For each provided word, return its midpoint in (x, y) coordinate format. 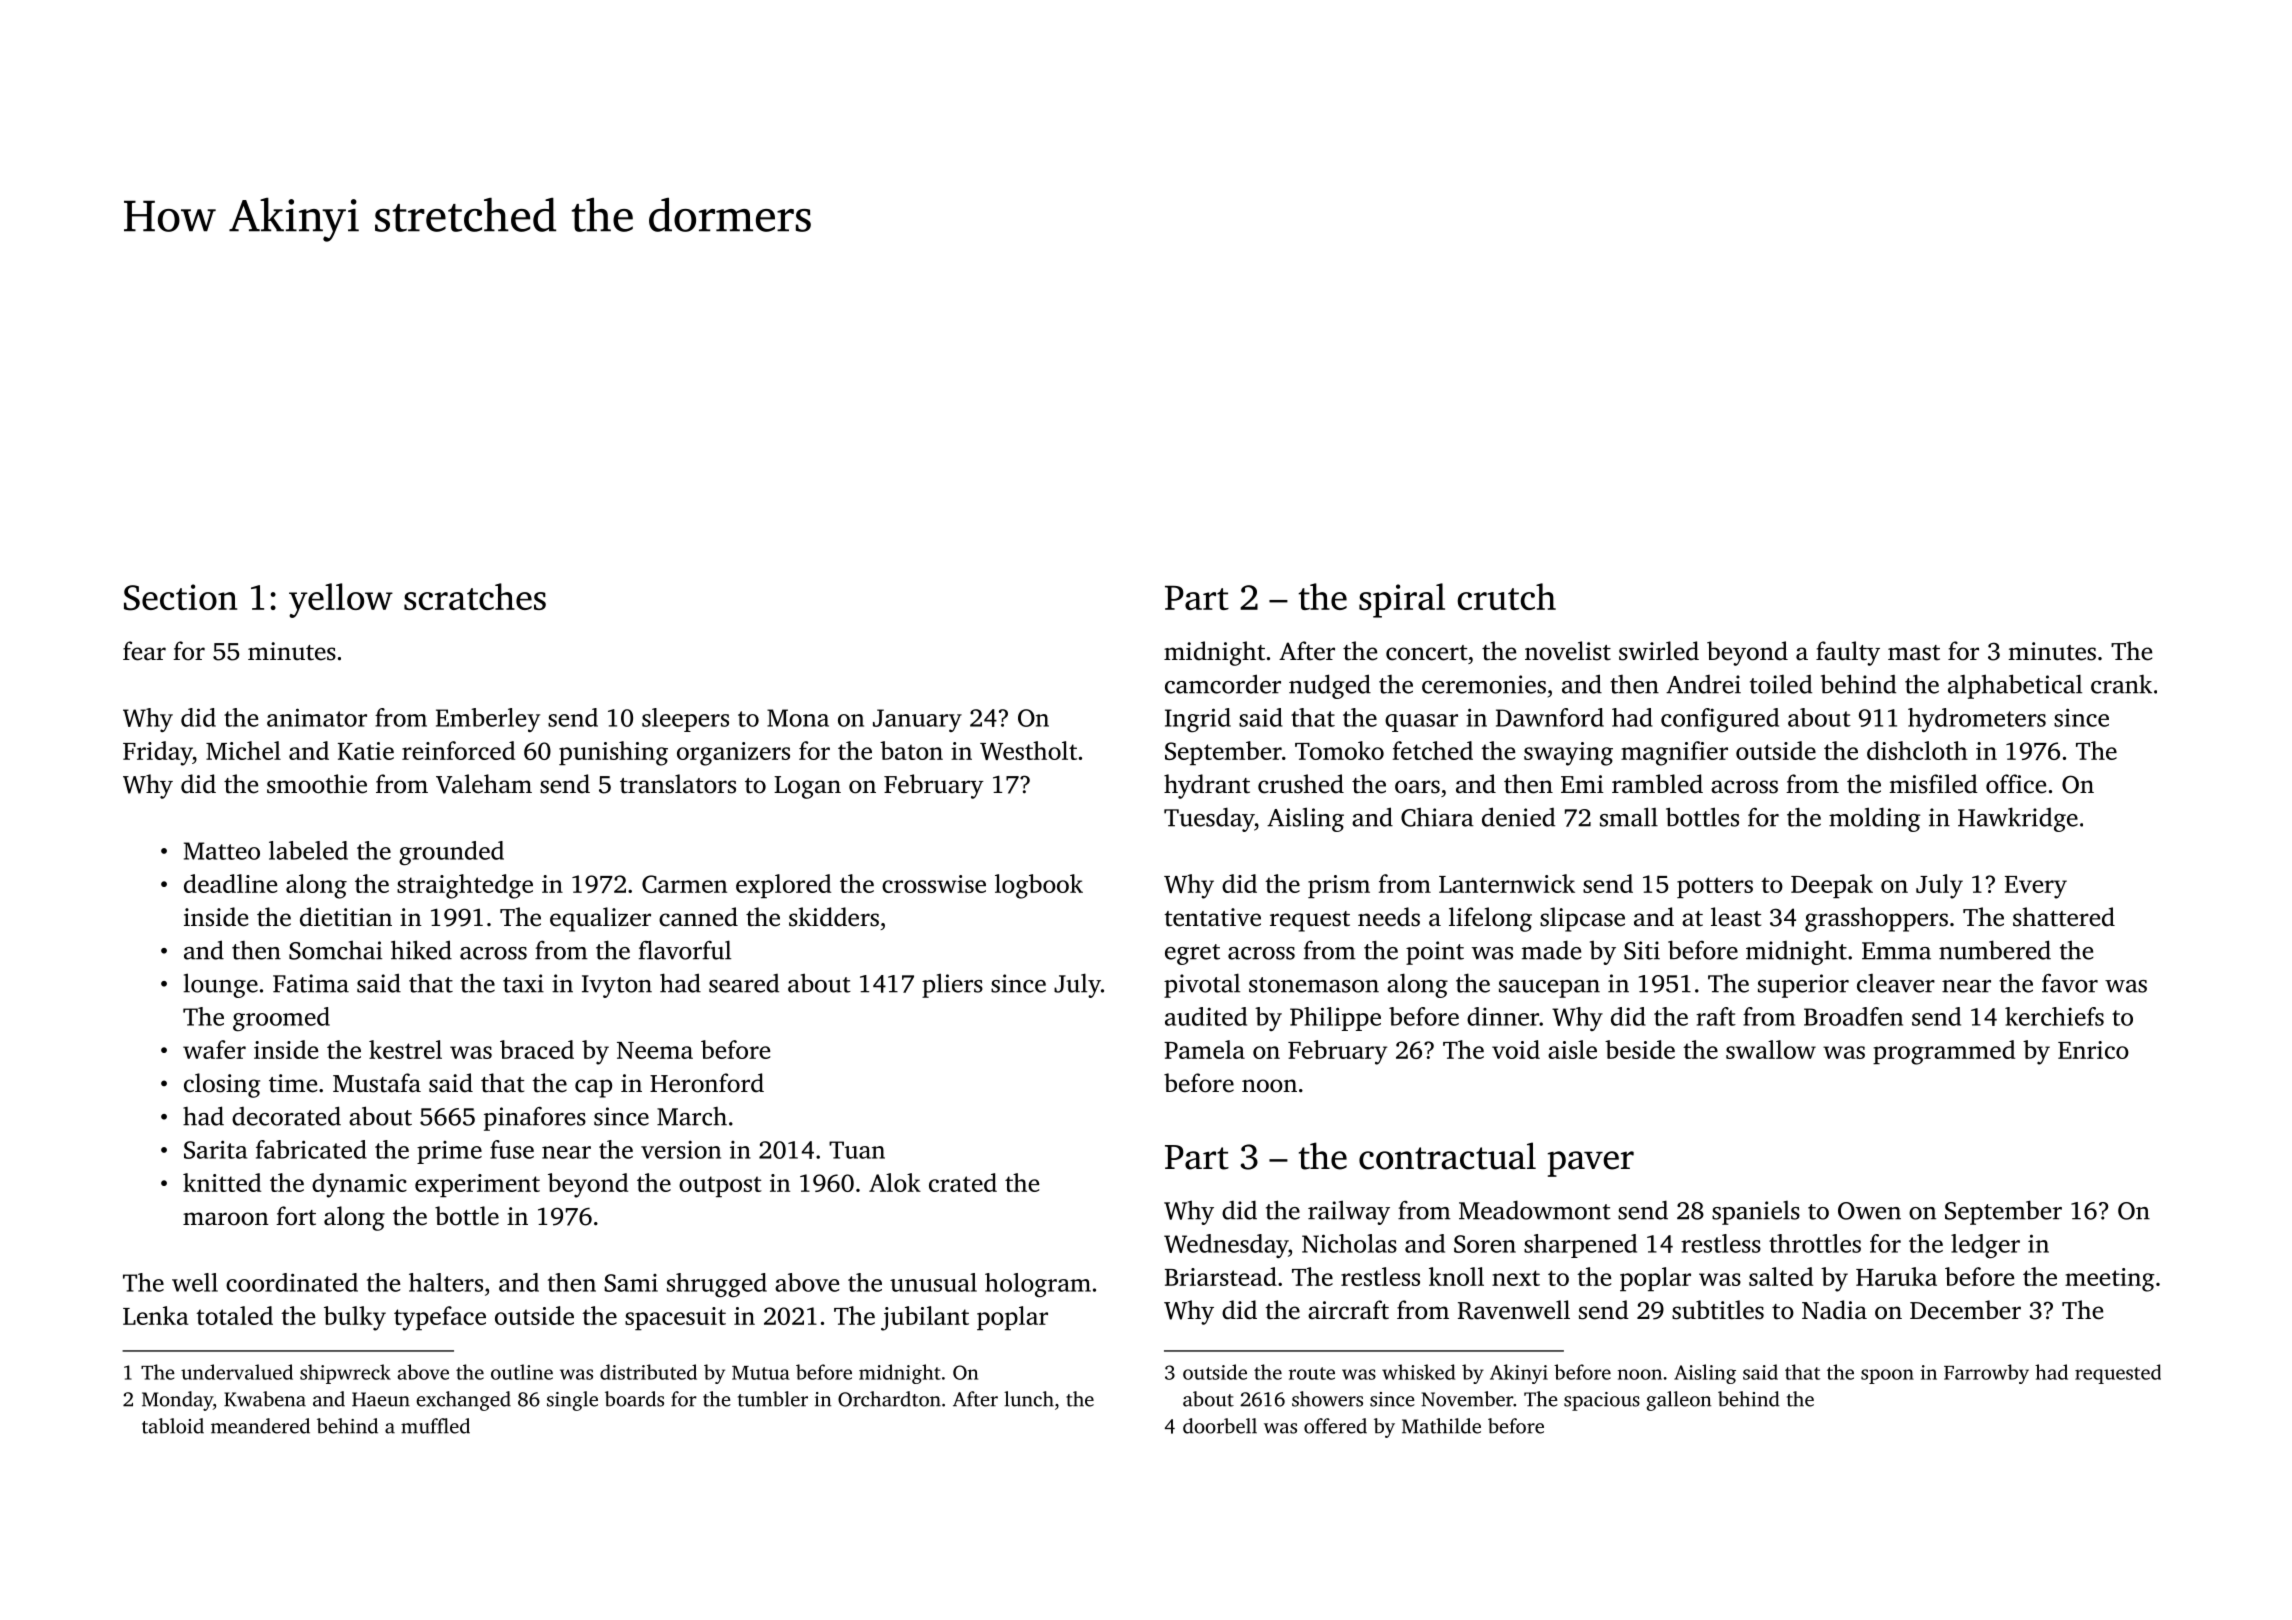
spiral (1402, 600)
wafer (214, 1049)
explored (783, 886)
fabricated (311, 1149)
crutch (1506, 596)
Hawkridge (2018, 819)
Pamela (1204, 1049)
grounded (451, 853)
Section (180, 597)
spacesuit (675, 1318)
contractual (1447, 1156)
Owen (1869, 1211)
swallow (1771, 1049)
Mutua (761, 1373)
